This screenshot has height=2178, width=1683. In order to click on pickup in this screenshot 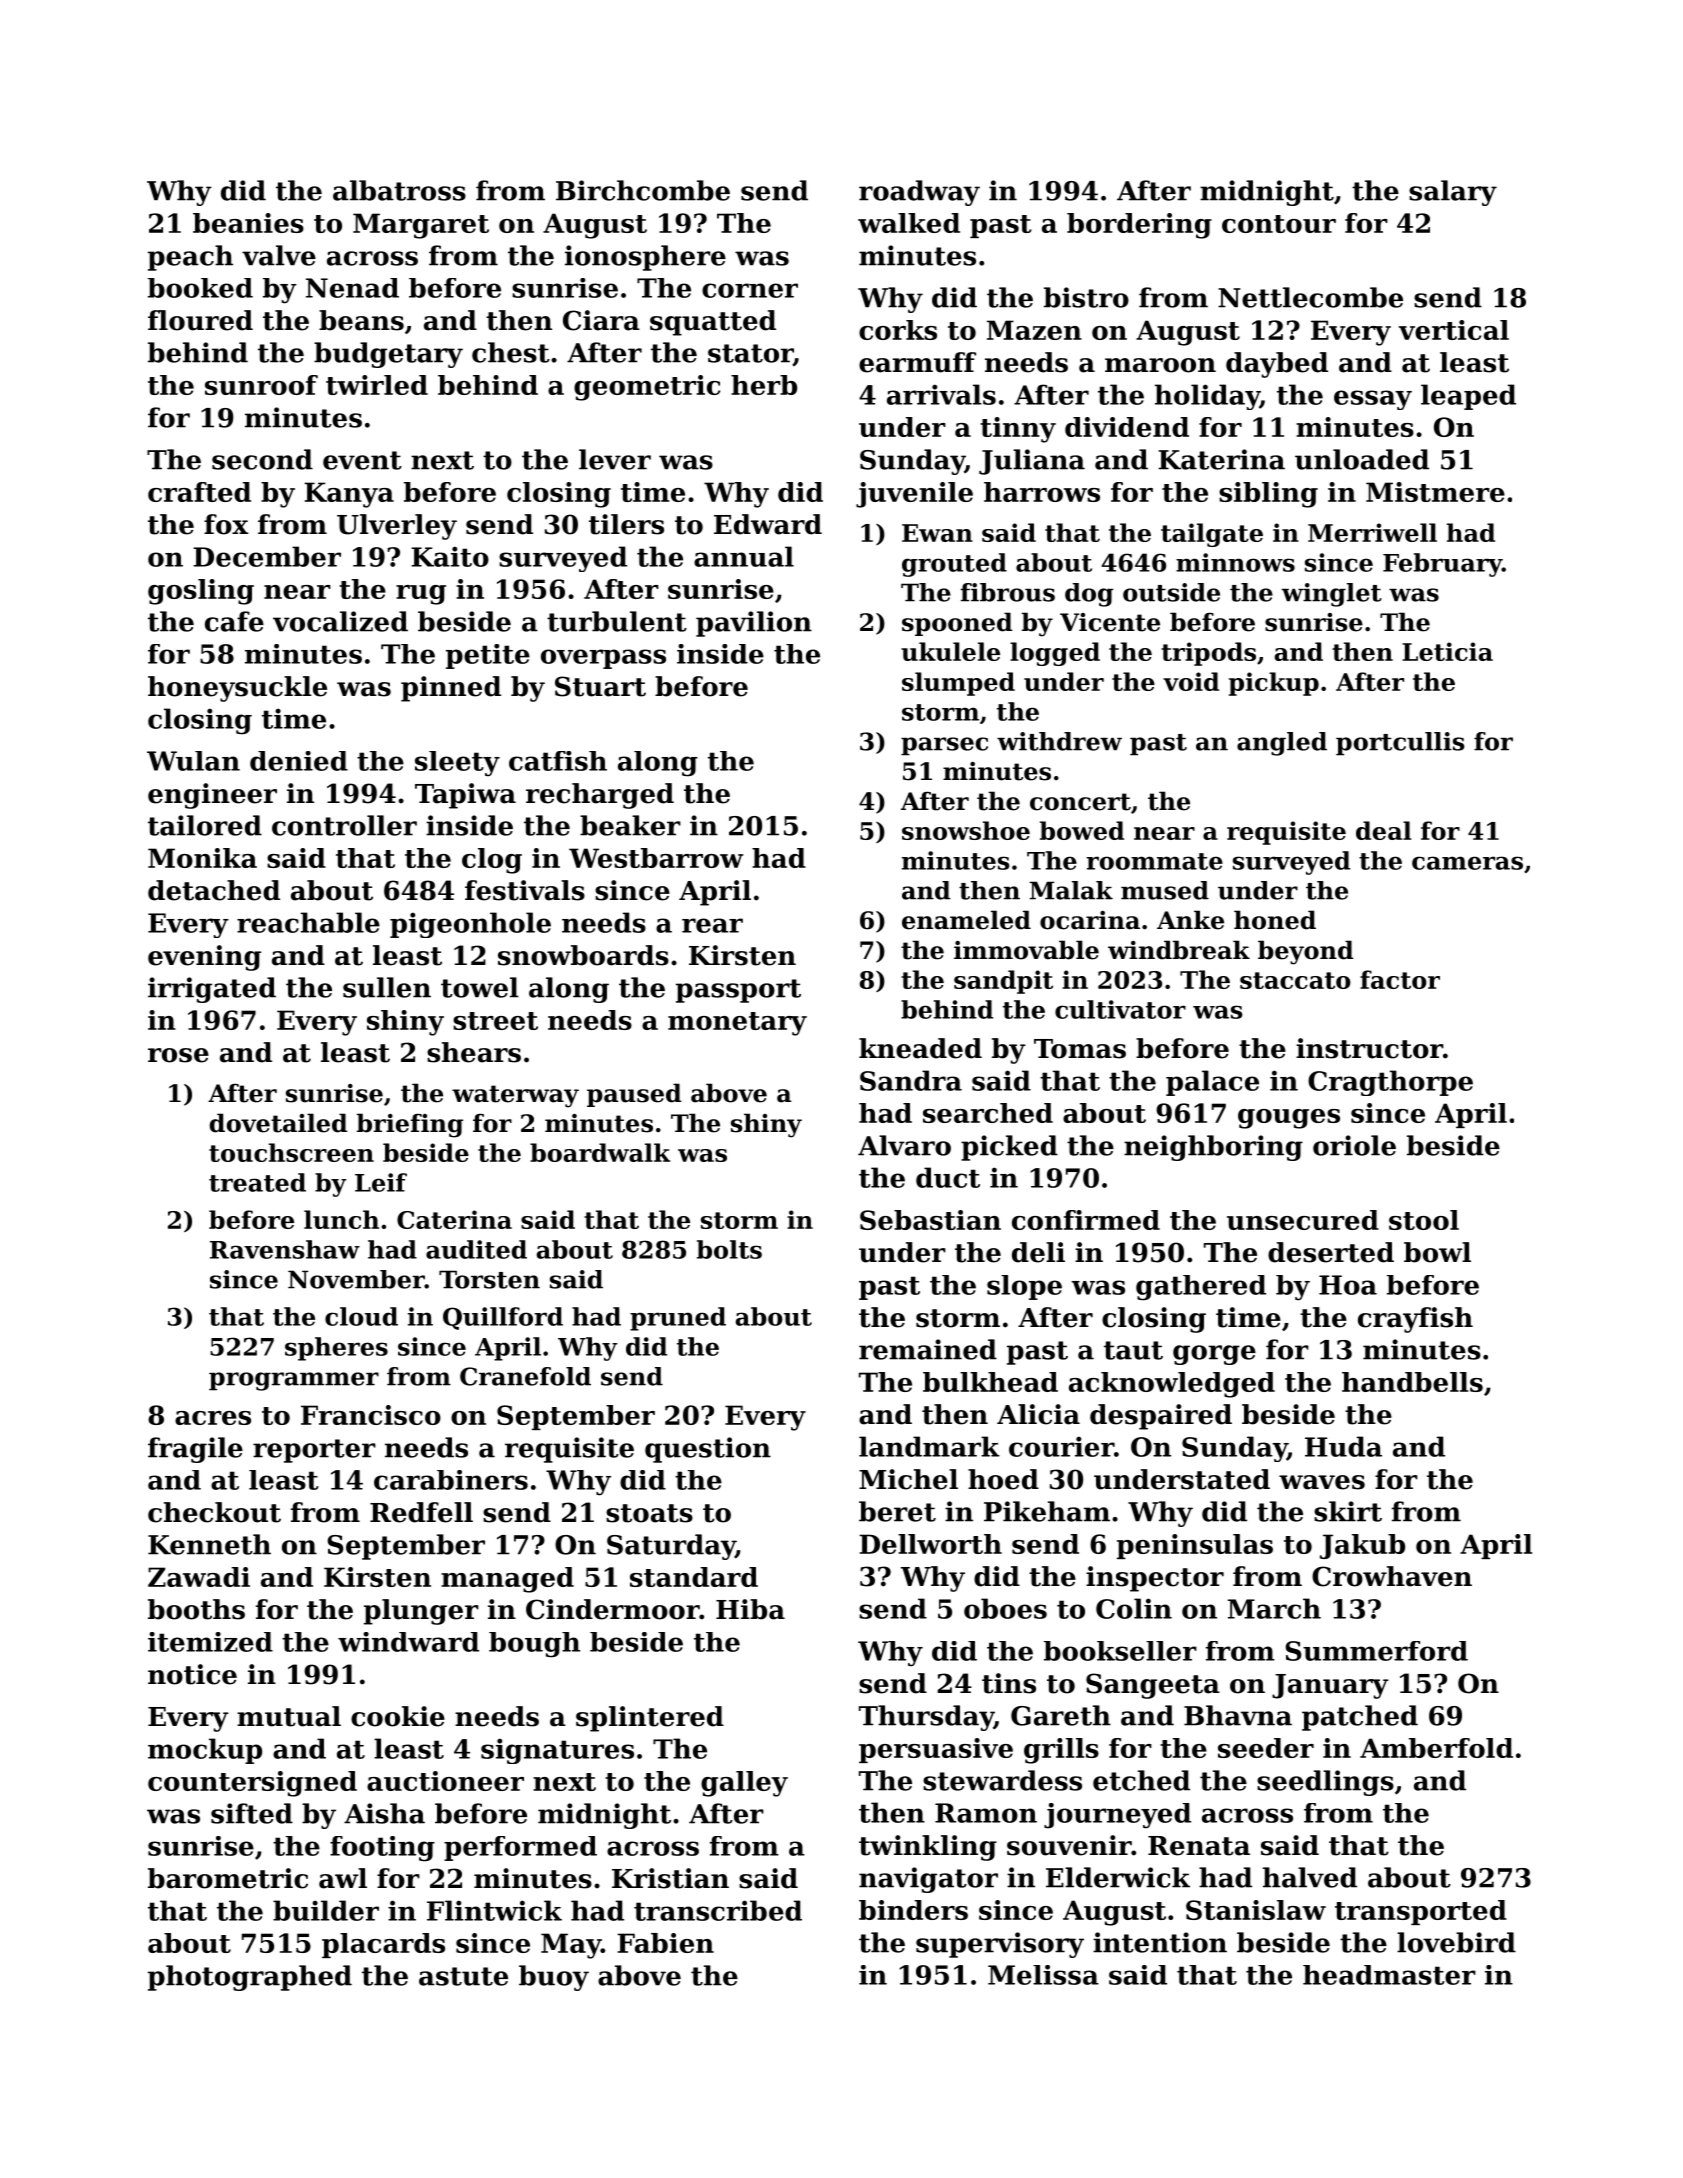, I will do `click(1274, 684)`.
